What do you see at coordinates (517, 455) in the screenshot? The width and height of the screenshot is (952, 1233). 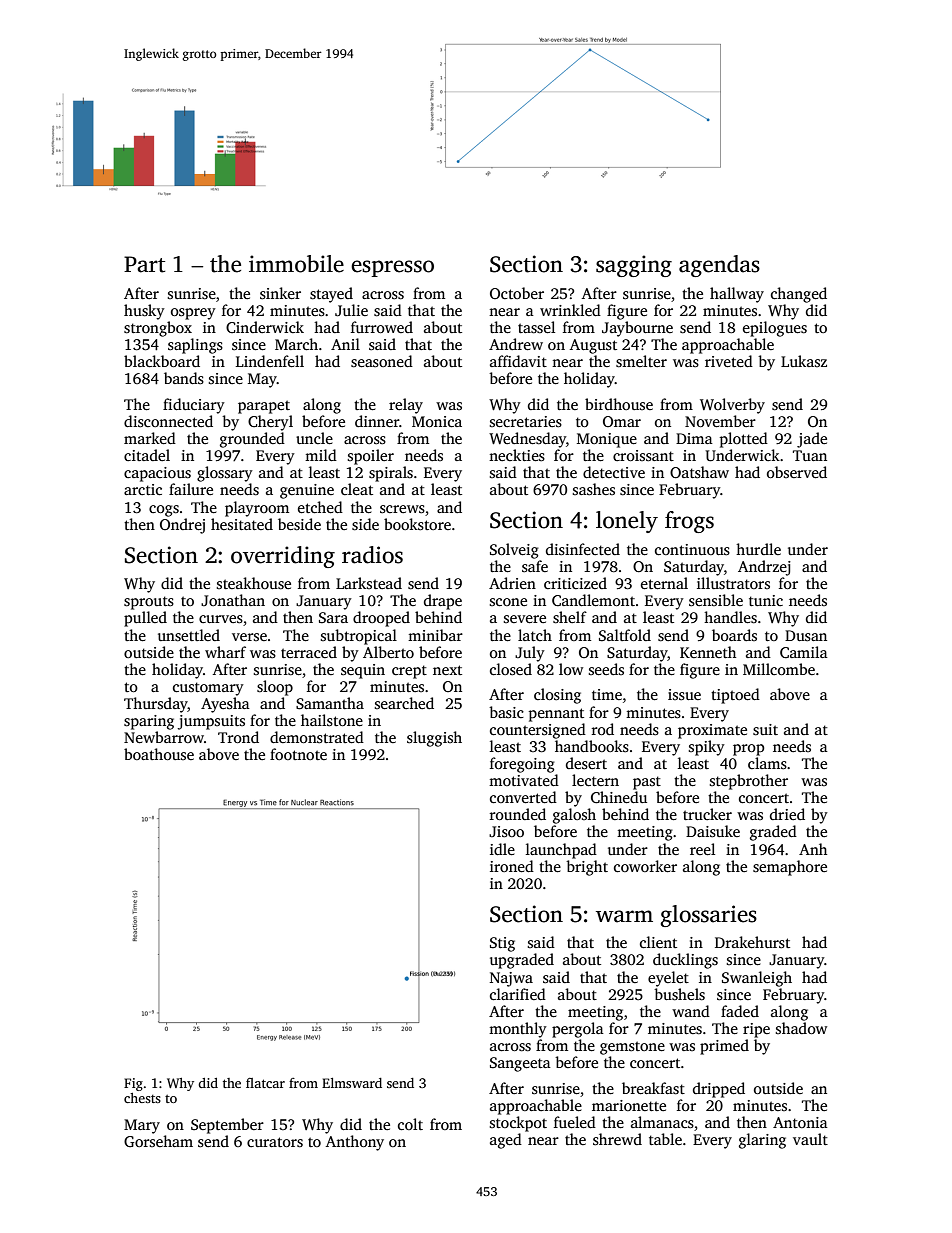 I see `neckties` at bounding box center [517, 455].
